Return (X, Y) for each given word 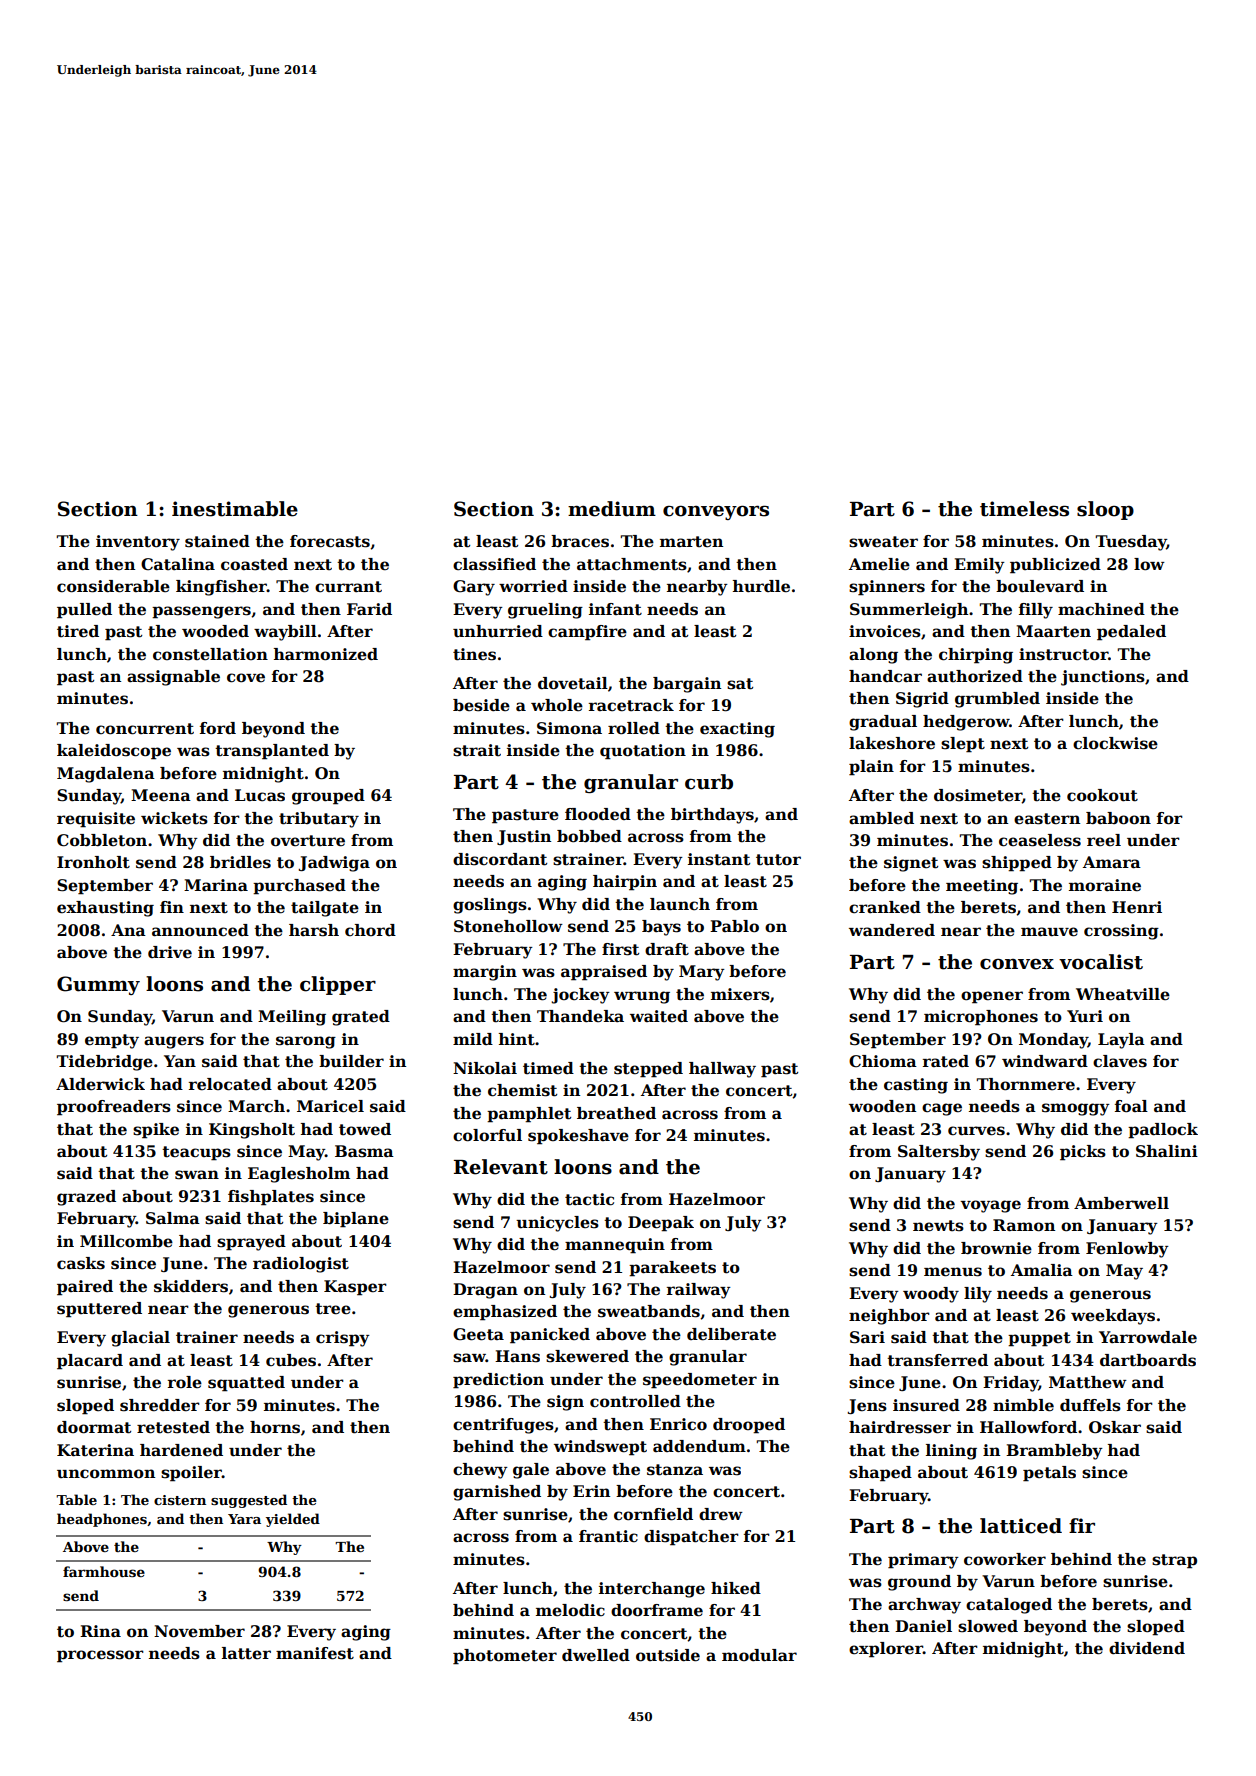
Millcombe (126, 1241)
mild (473, 1039)
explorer (886, 1650)
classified (494, 564)
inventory (138, 543)
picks (1083, 1153)
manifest (315, 1653)
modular (759, 1655)
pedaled (1131, 633)
